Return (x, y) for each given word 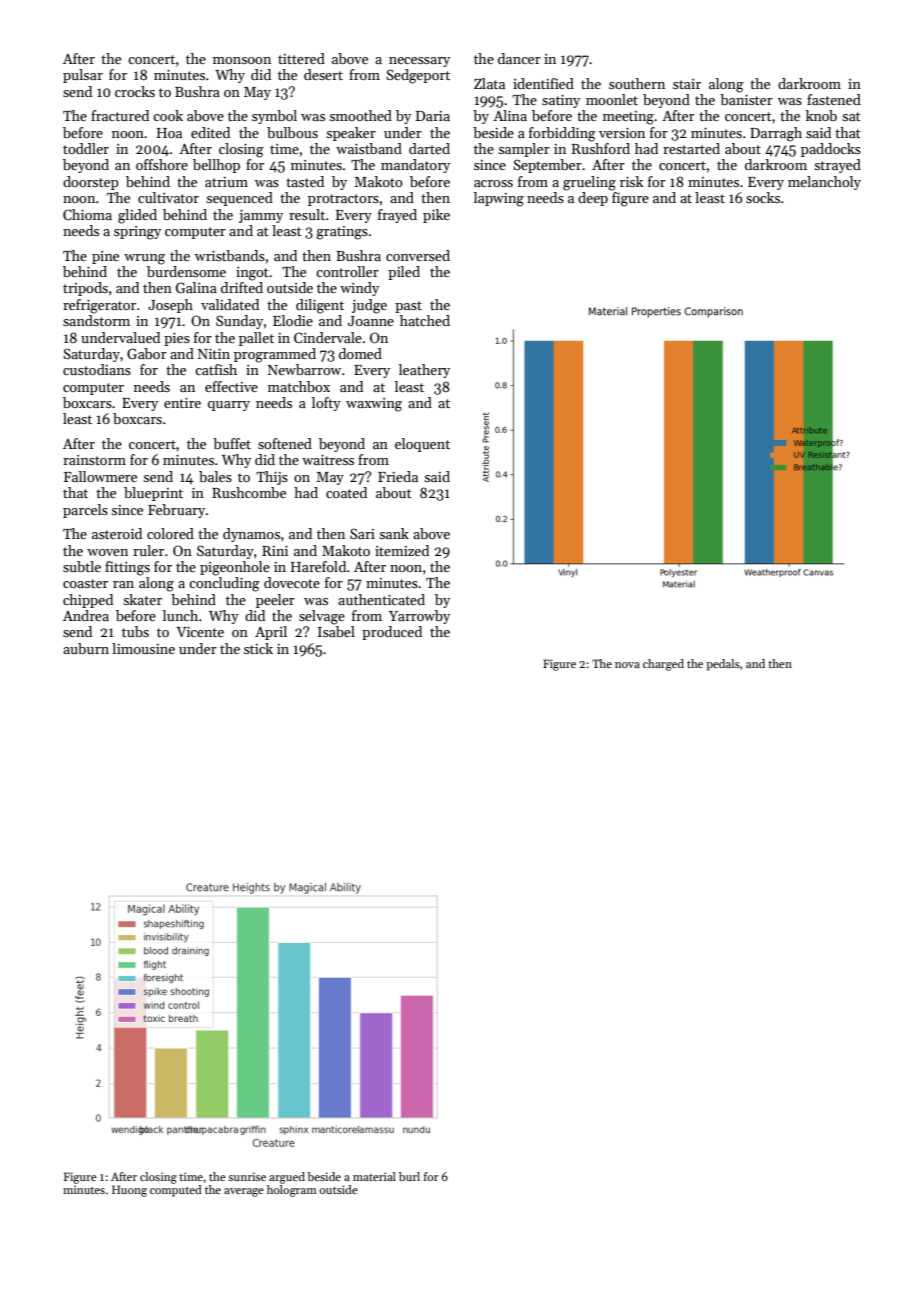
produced (392, 633)
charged (663, 665)
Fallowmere (100, 476)
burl (409, 1176)
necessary (419, 62)
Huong (129, 1191)
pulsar (83, 76)
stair (687, 84)
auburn (86, 648)
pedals (723, 665)
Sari (362, 533)
